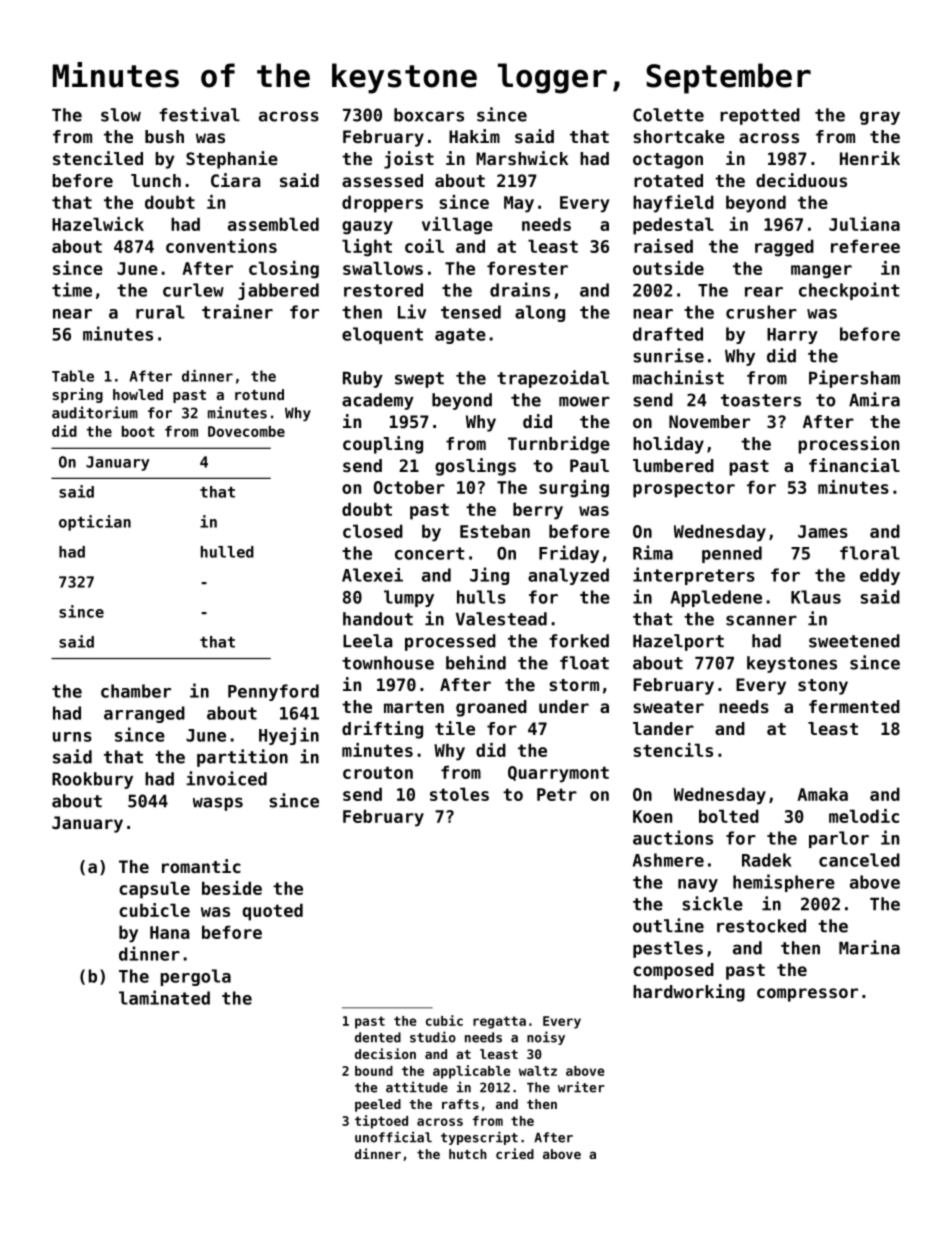  Describe the element at coordinates (668, 268) in the page. I see `outside` at that location.
